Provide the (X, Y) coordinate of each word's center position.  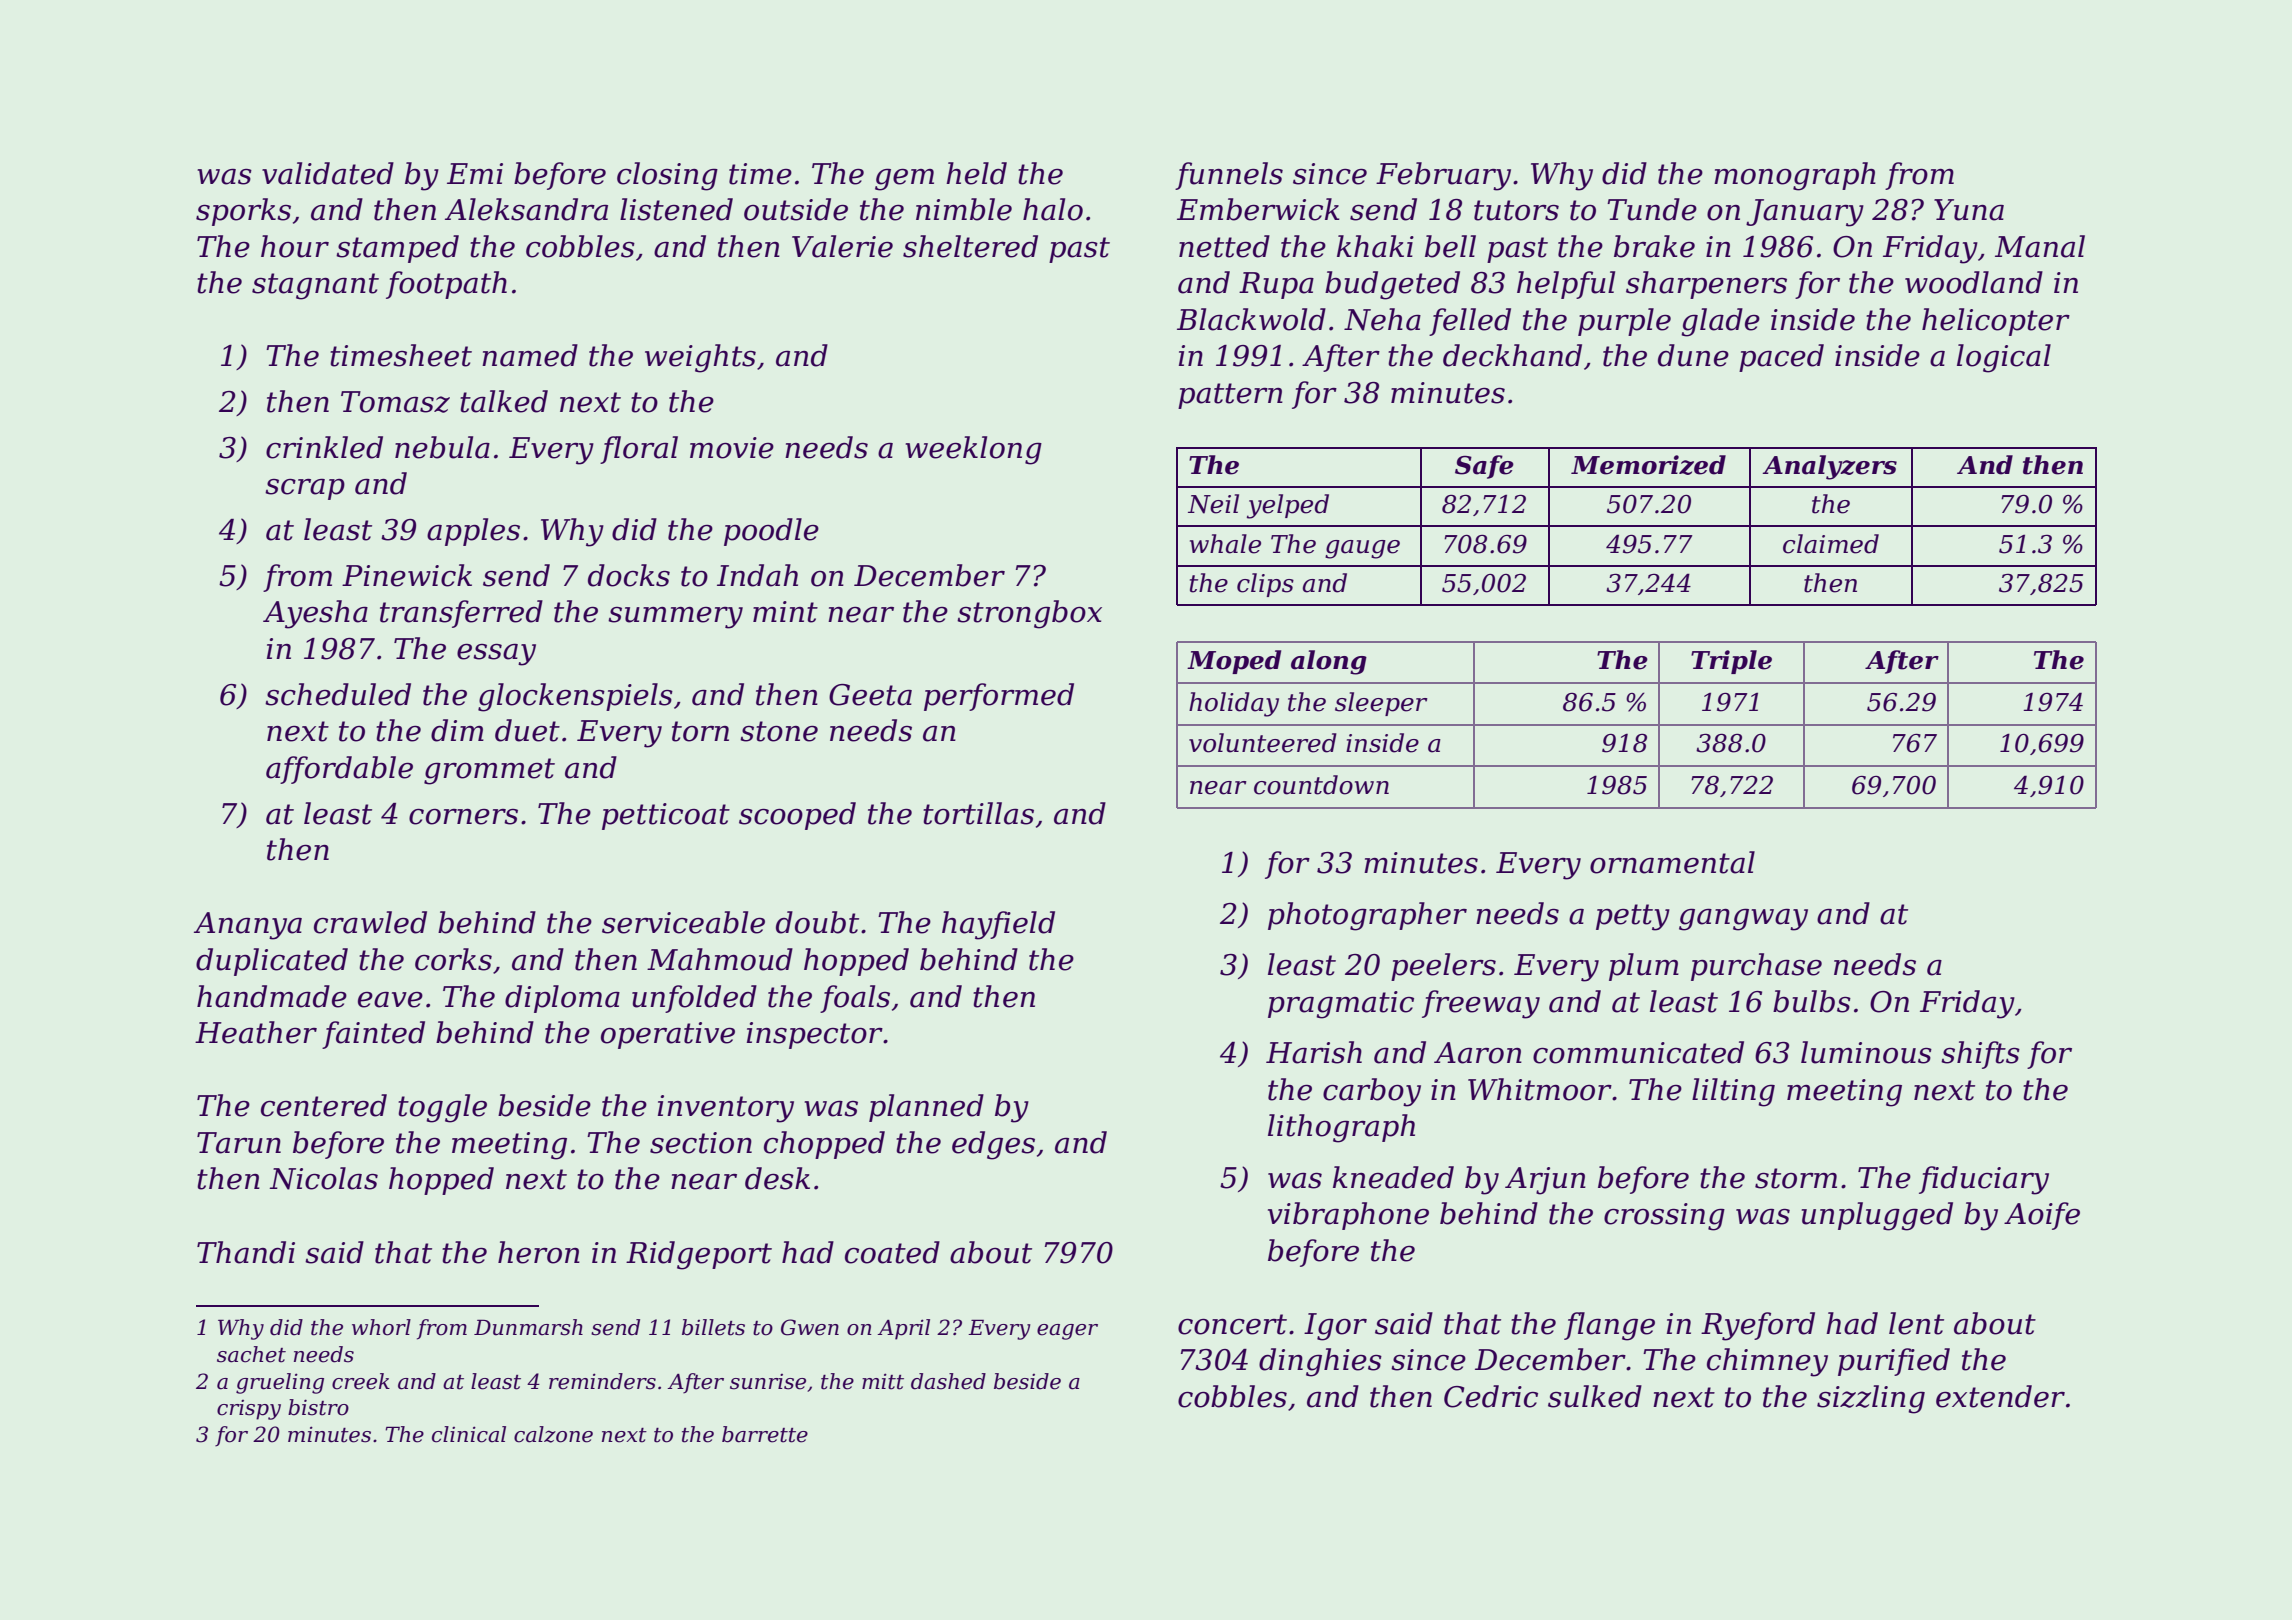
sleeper (1381, 704)
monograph (1795, 176)
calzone (553, 1434)
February (1443, 176)
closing (667, 176)
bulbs (1812, 1001)
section (701, 1143)
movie (732, 448)
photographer (1367, 916)
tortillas (978, 813)
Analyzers (1829, 467)
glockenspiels (575, 697)
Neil (1213, 504)
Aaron (1478, 1053)
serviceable (683, 922)
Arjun (1545, 1181)
